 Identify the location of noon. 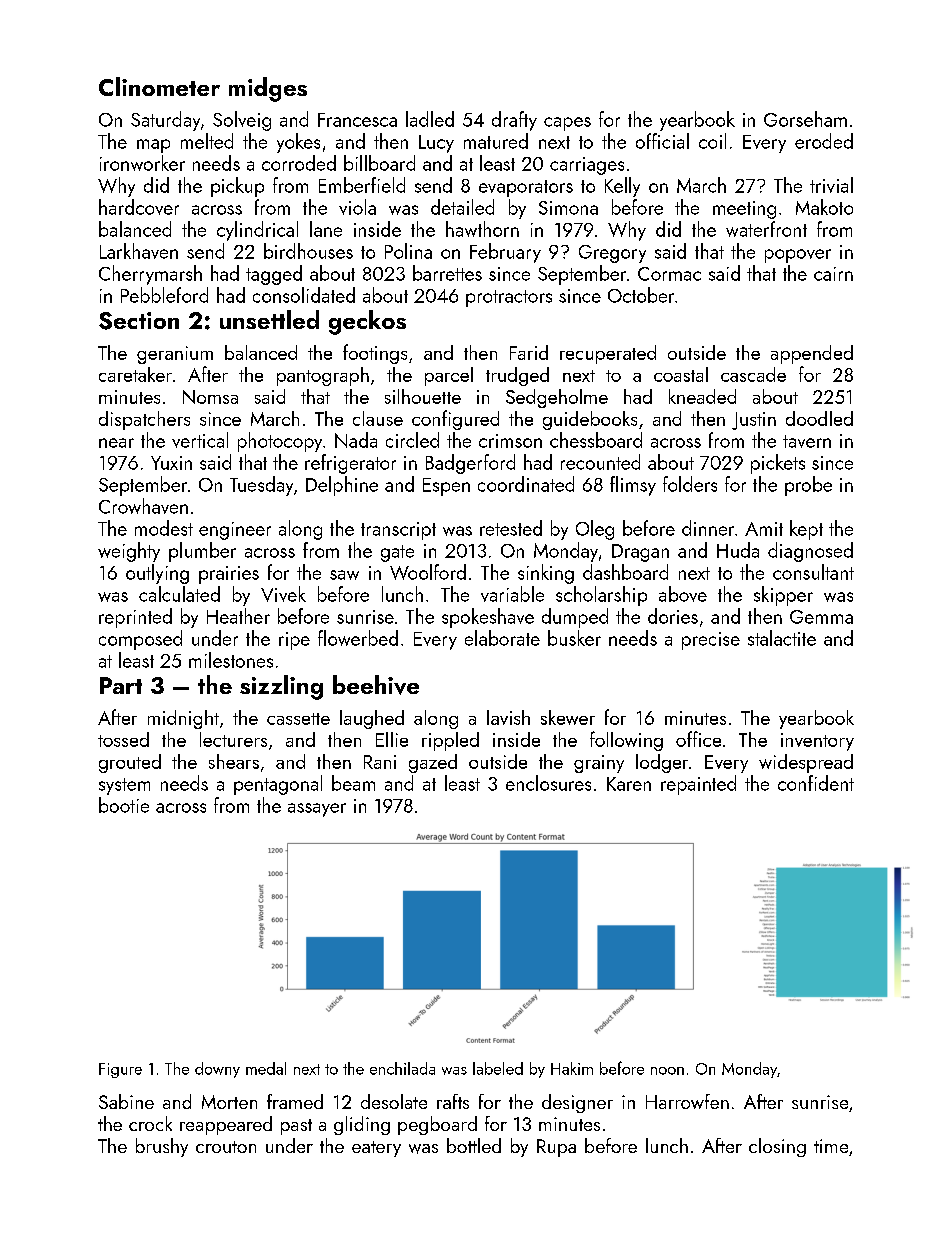
(667, 1071).
